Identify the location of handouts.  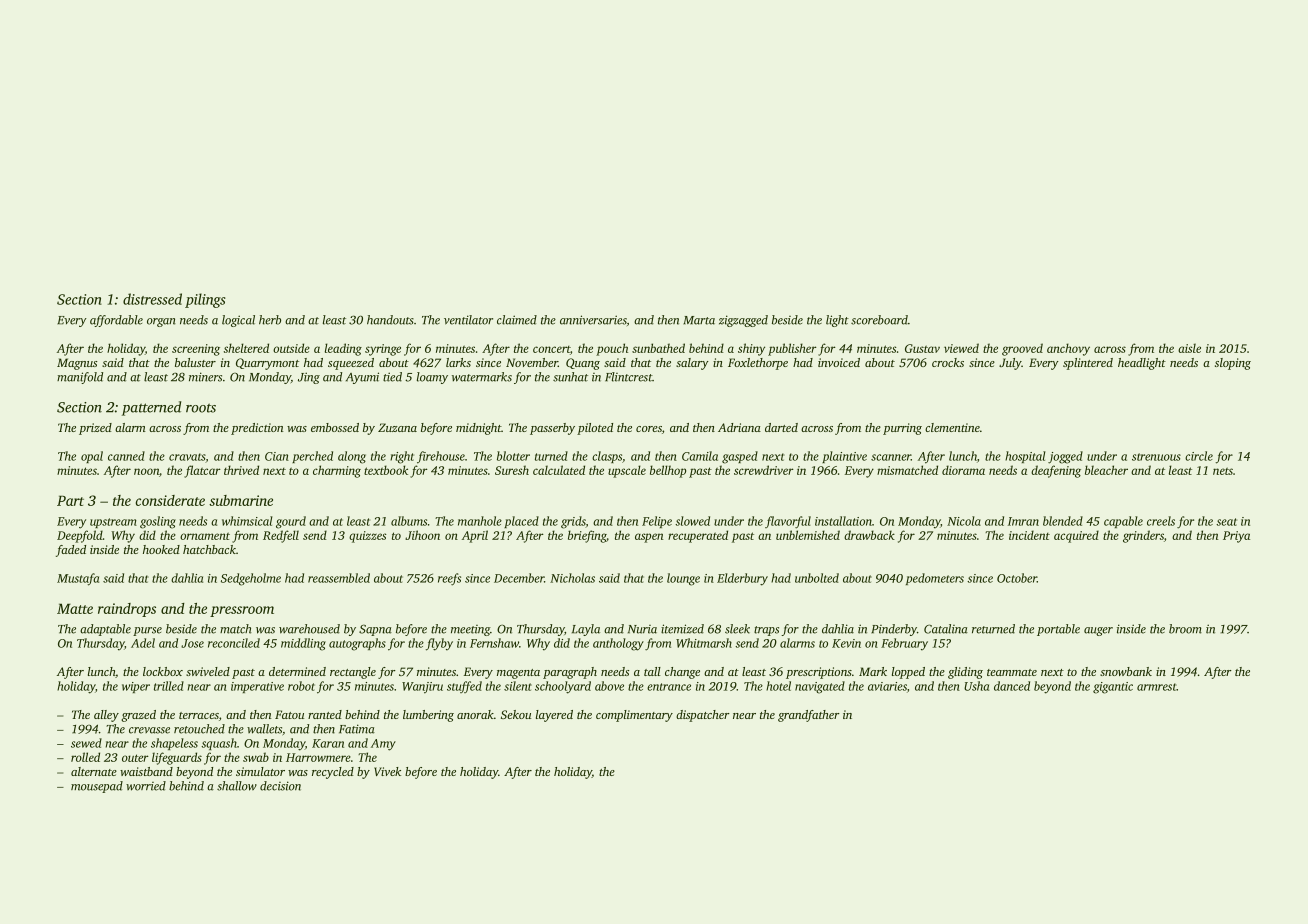
(390, 320).
